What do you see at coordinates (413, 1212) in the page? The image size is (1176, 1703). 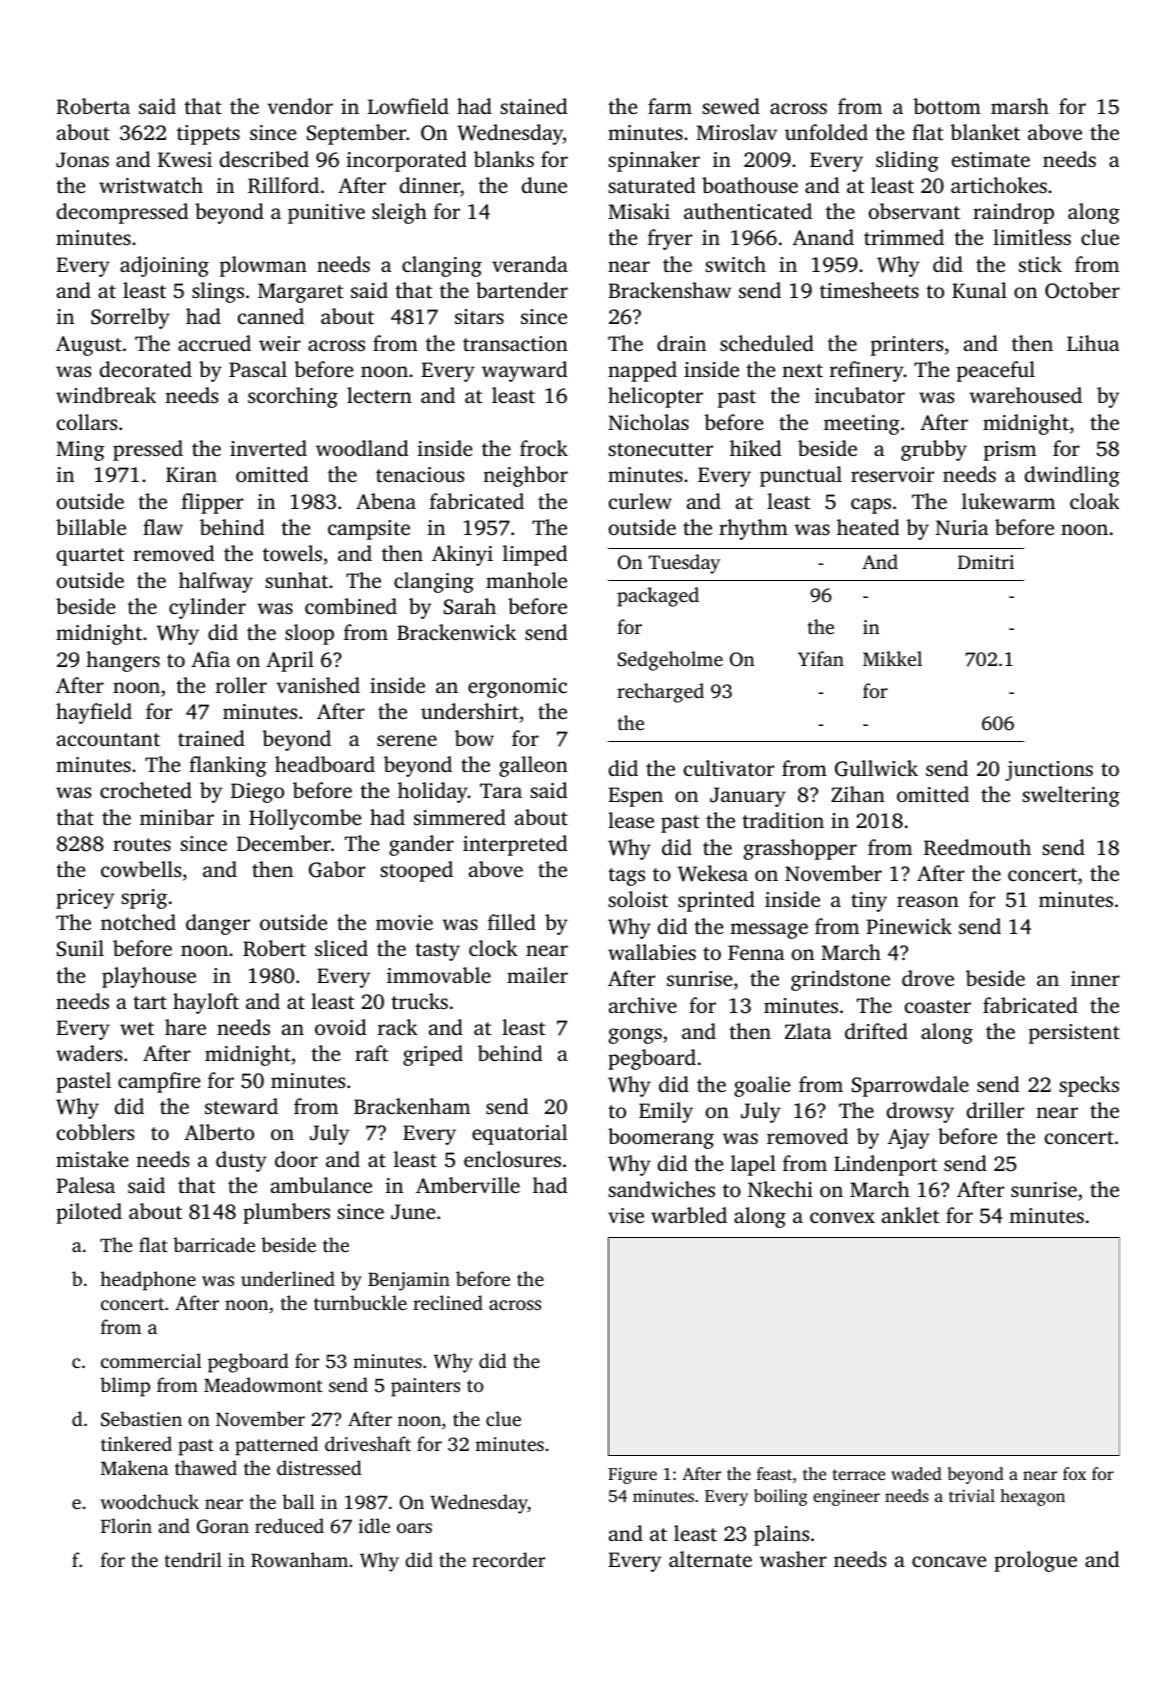 I see `June` at bounding box center [413, 1212].
